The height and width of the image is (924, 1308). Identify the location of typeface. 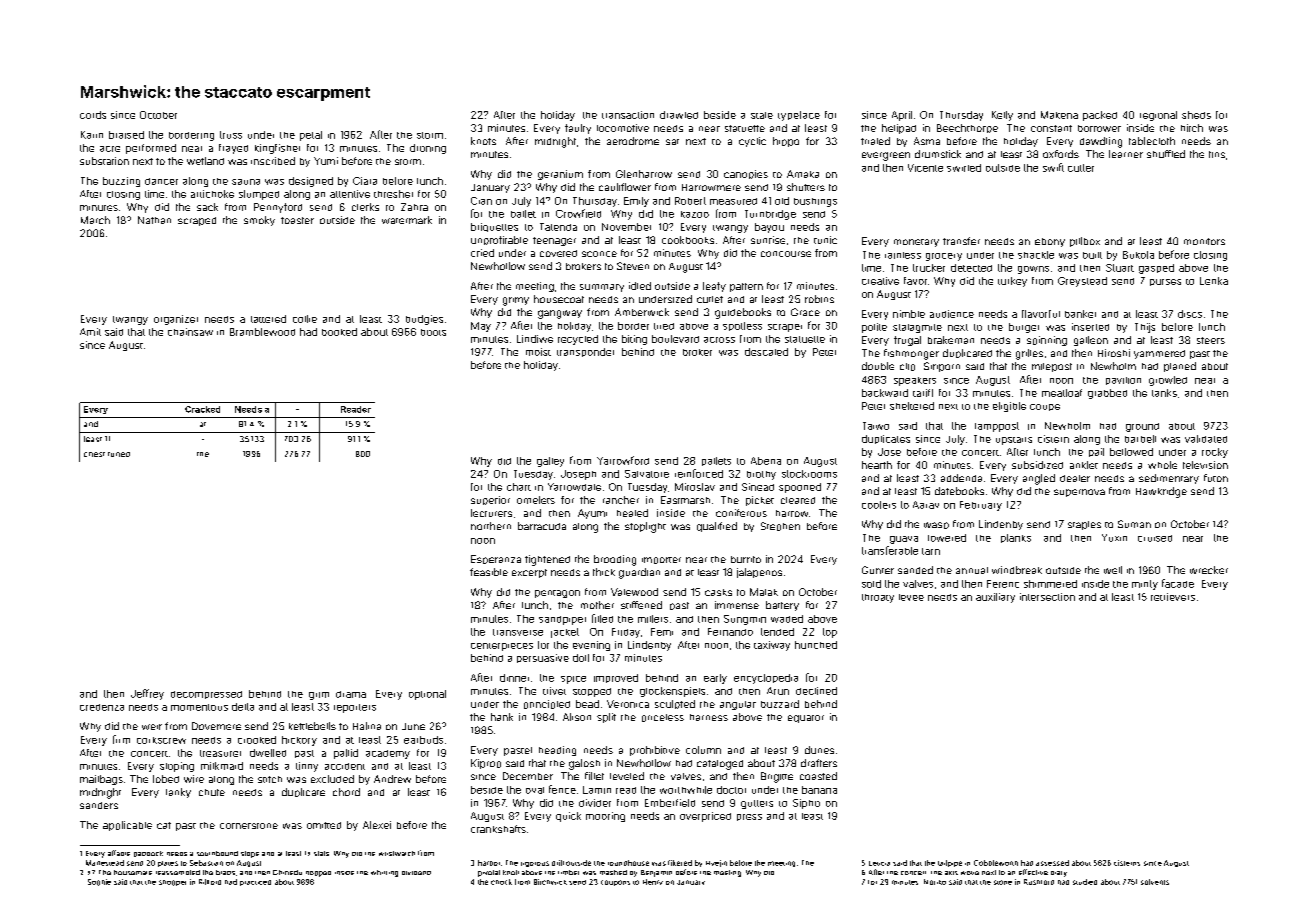
(799, 116).
